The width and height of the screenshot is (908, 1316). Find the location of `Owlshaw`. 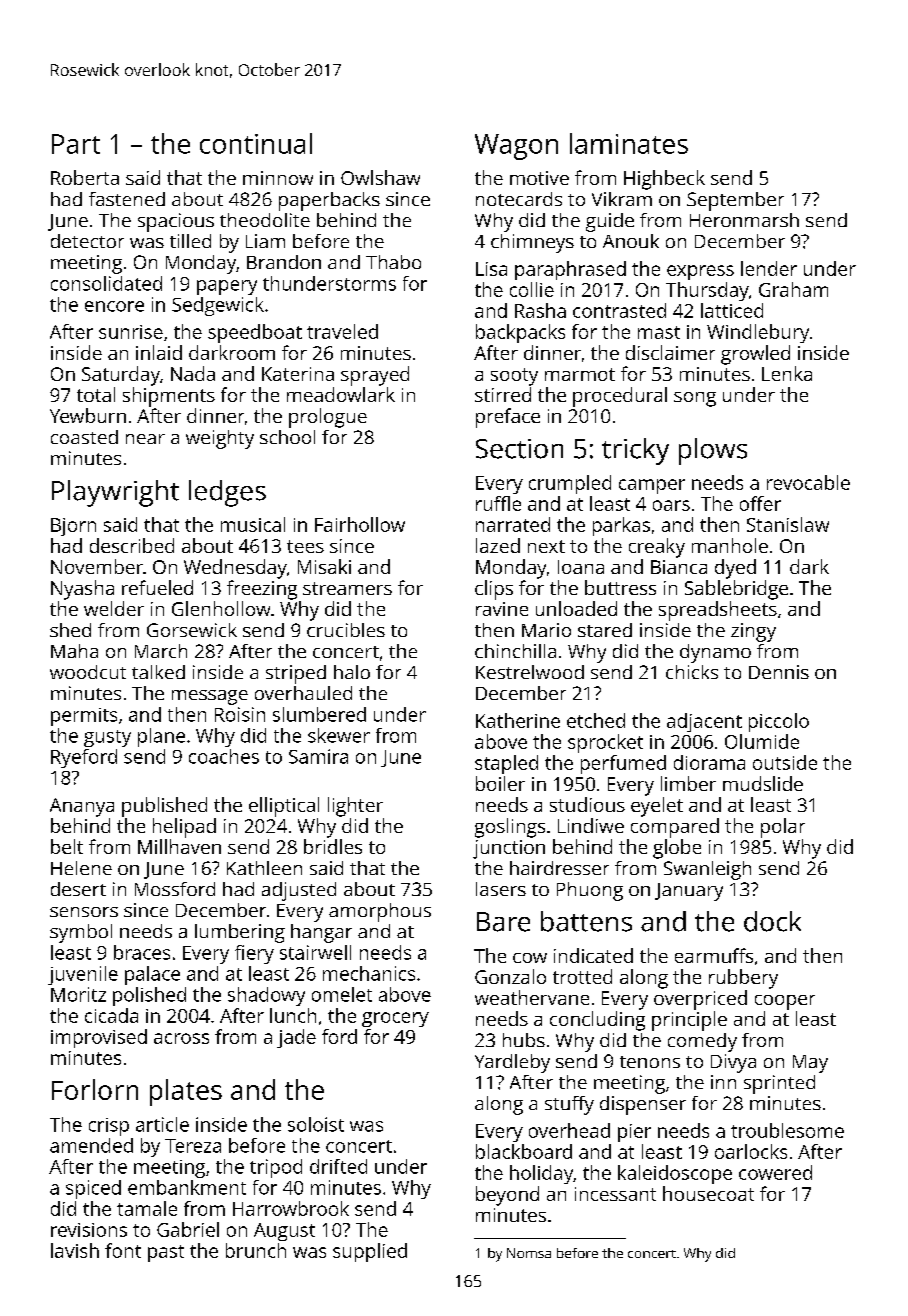

Owlshaw is located at coordinates (380, 177).
